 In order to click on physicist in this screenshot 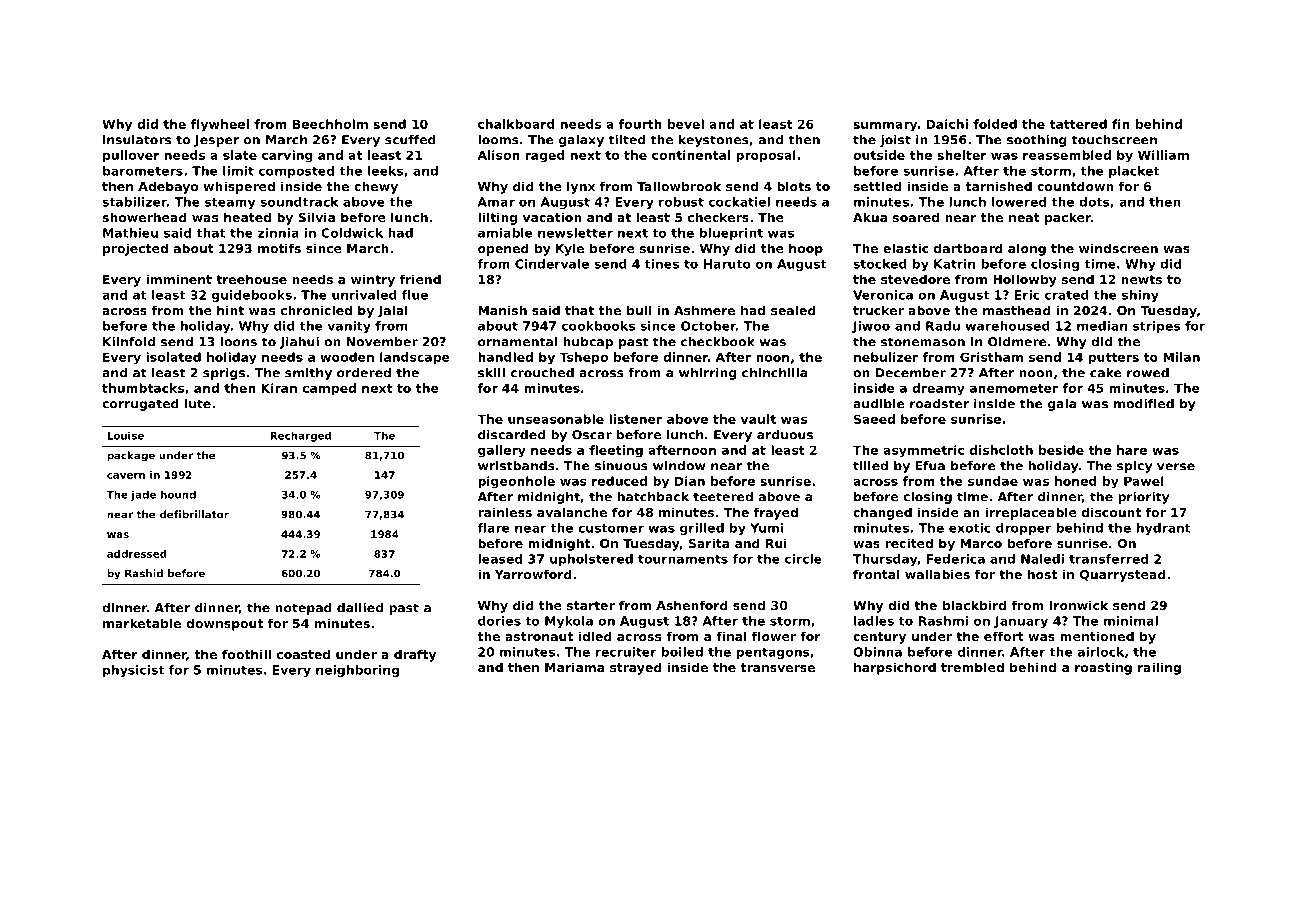, I will do `click(133, 671)`.
